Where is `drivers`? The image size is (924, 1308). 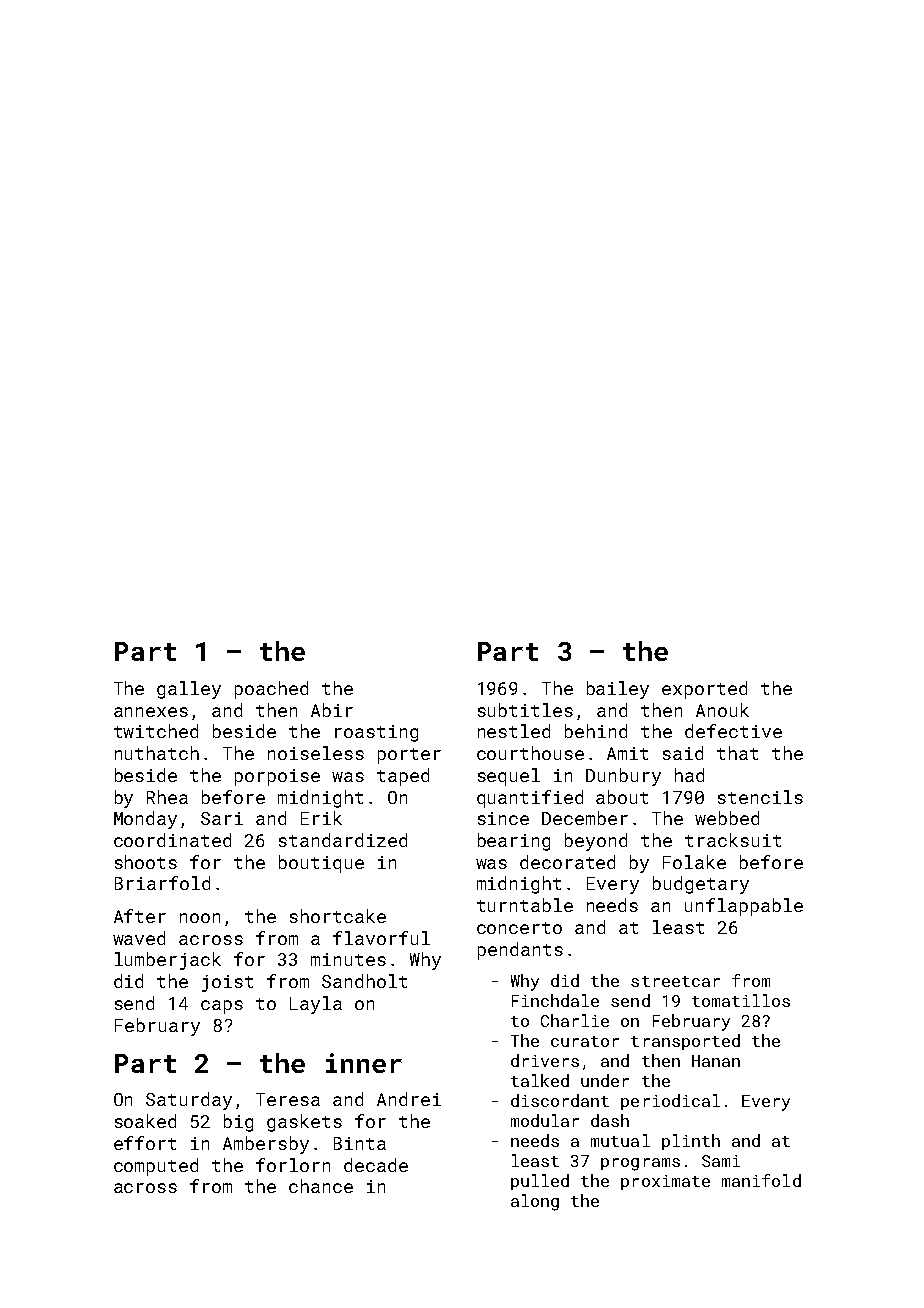 drivers is located at coordinates (545, 1060).
